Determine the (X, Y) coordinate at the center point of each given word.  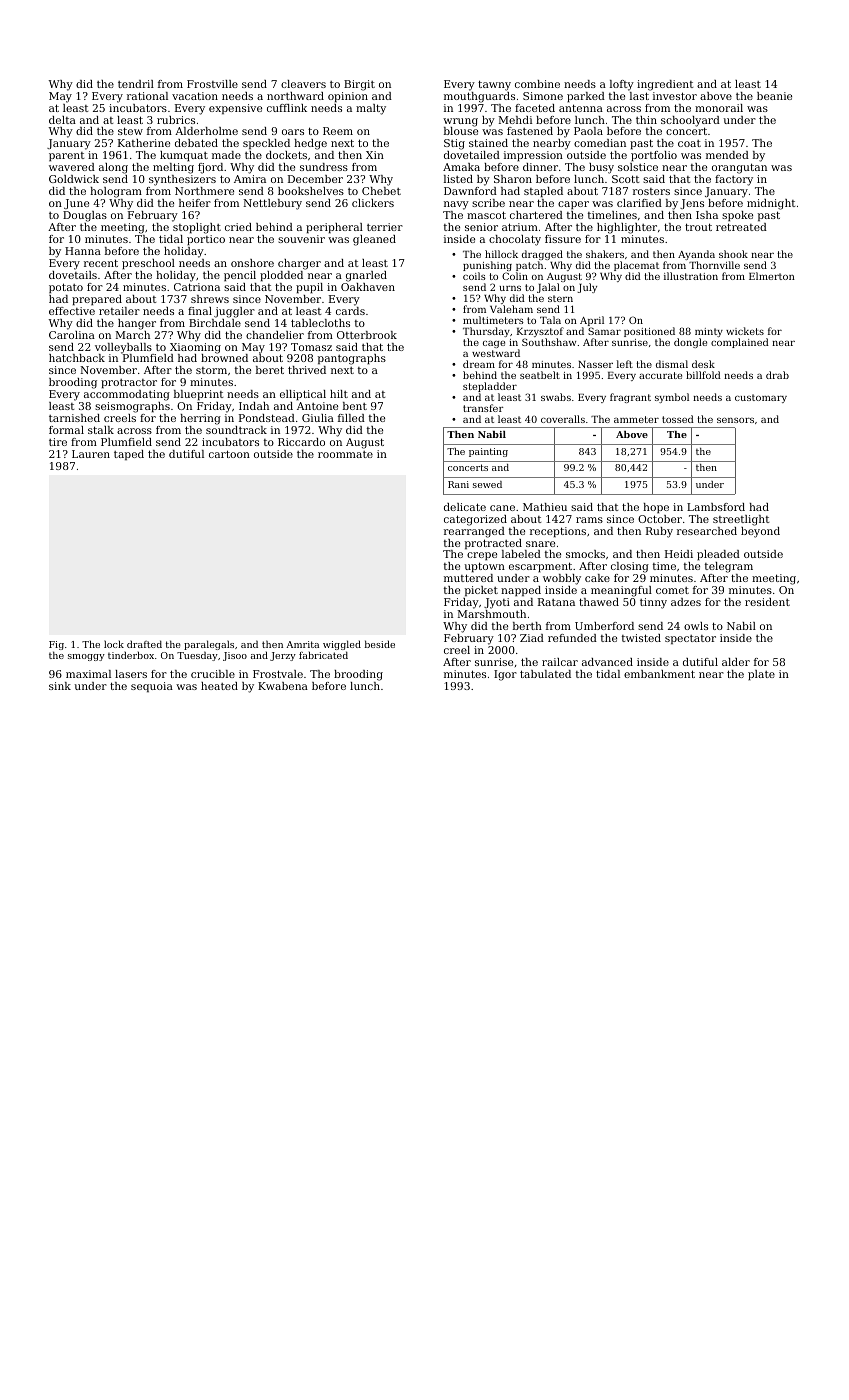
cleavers (303, 84)
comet (672, 590)
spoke (737, 216)
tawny (494, 85)
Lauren (91, 454)
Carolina (72, 335)
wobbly (562, 579)
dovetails (73, 275)
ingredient (665, 85)
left (625, 364)
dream (479, 364)
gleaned (374, 240)
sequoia (152, 687)
